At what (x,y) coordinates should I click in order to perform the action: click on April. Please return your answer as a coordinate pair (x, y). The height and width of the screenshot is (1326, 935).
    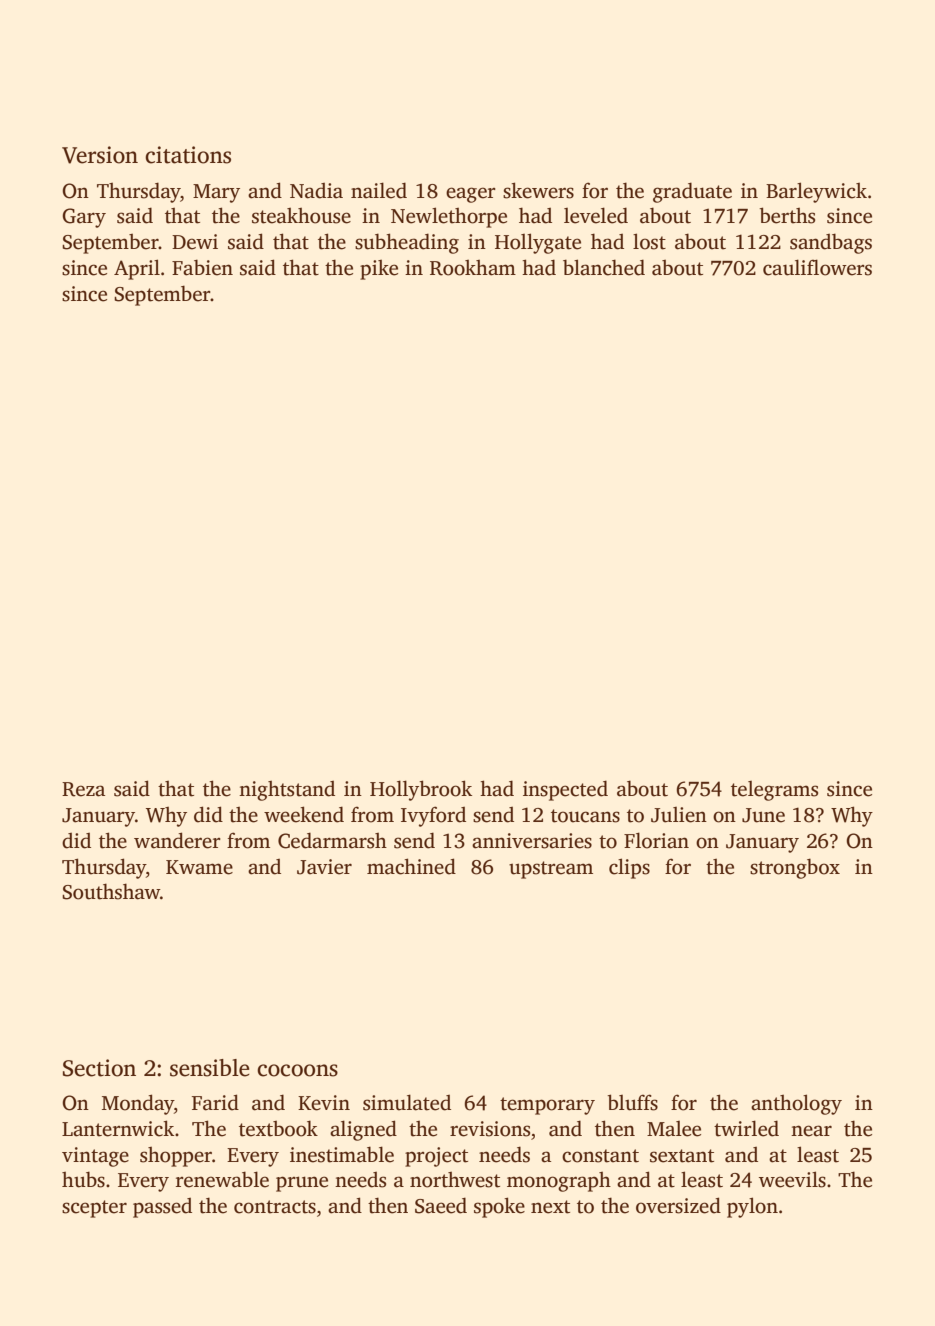
    Looking at the image, I should click on (137, 269).
